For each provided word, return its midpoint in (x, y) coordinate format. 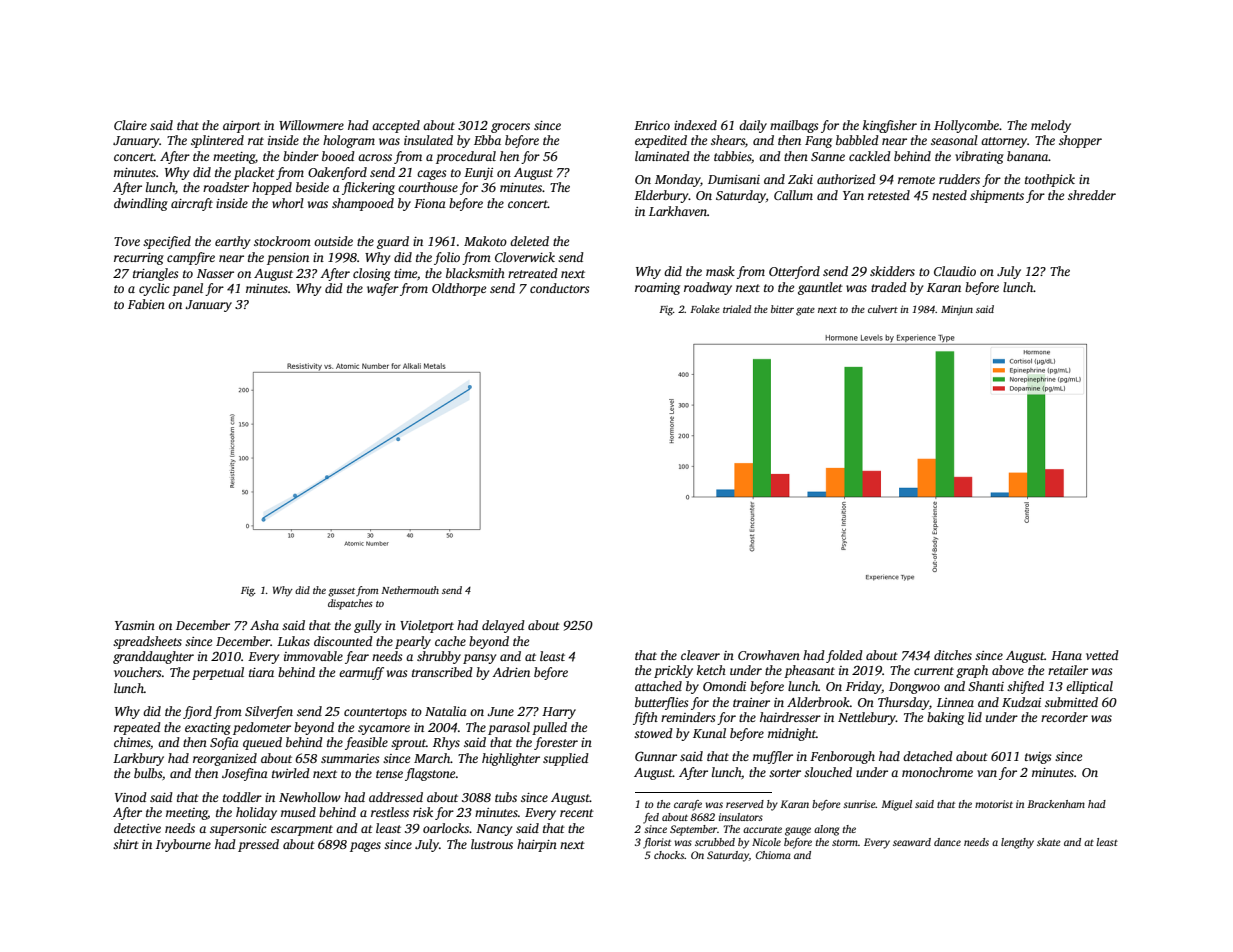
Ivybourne (183, 845)
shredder (1092, 195)
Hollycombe (966, 126)
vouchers (137, 672)
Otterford (794, 272)
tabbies (732, 156)
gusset (341, 592)
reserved (745, 804)
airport (242, 127)
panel (187, 289)
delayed (503, 626)
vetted (1102, 655)
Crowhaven (769, 655)
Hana (1066, 655)
